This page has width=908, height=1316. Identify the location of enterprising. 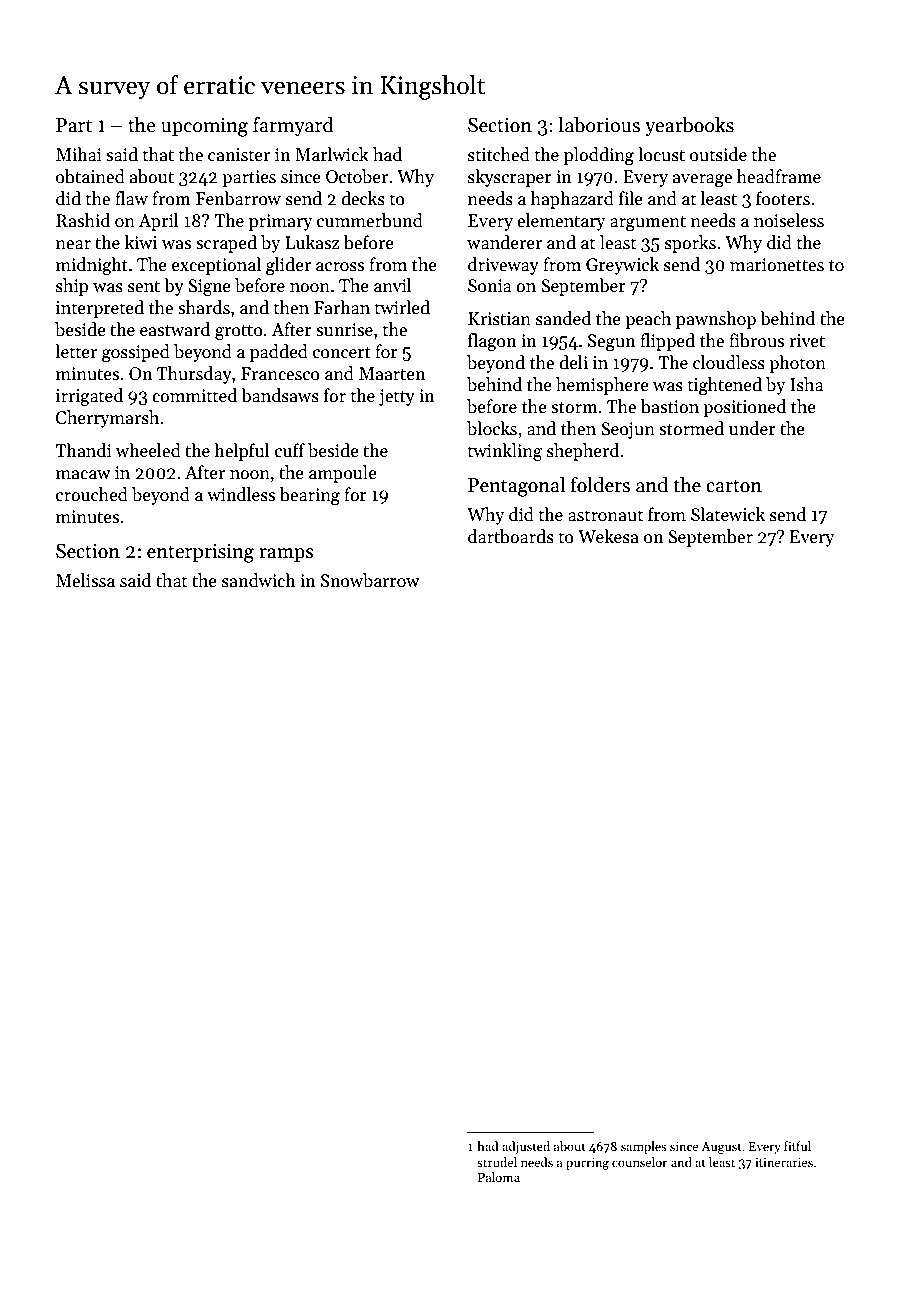
(200, 553).
